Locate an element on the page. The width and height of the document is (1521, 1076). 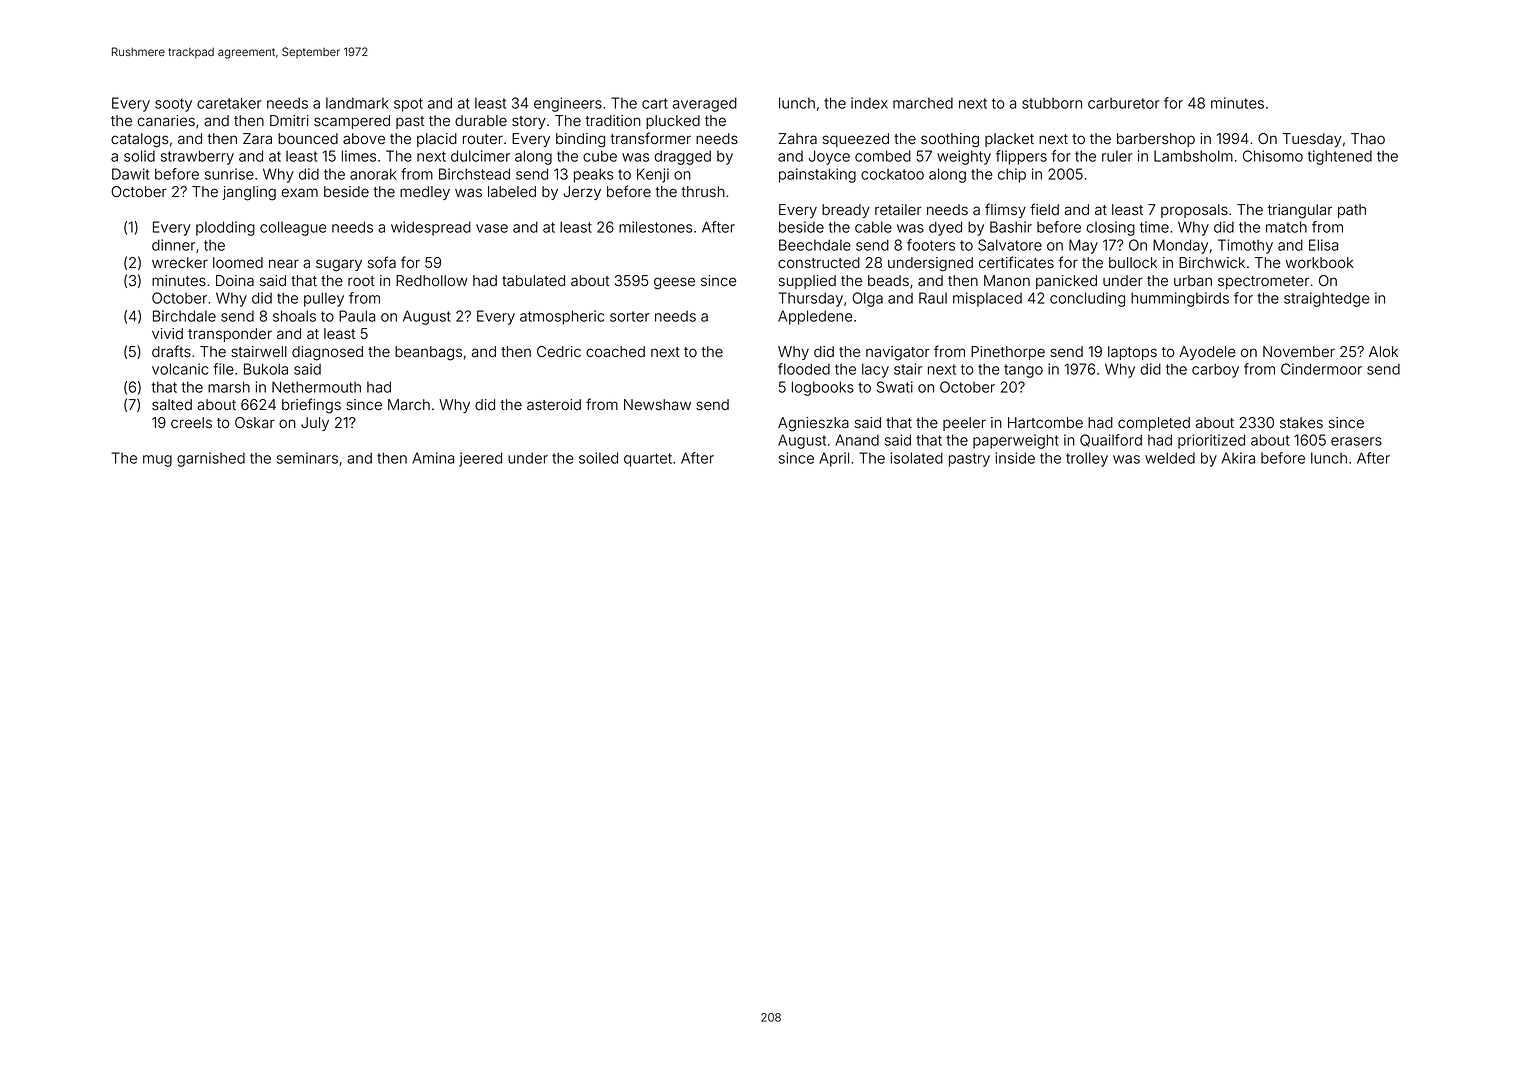
July is located at coordinates (315, 424).
